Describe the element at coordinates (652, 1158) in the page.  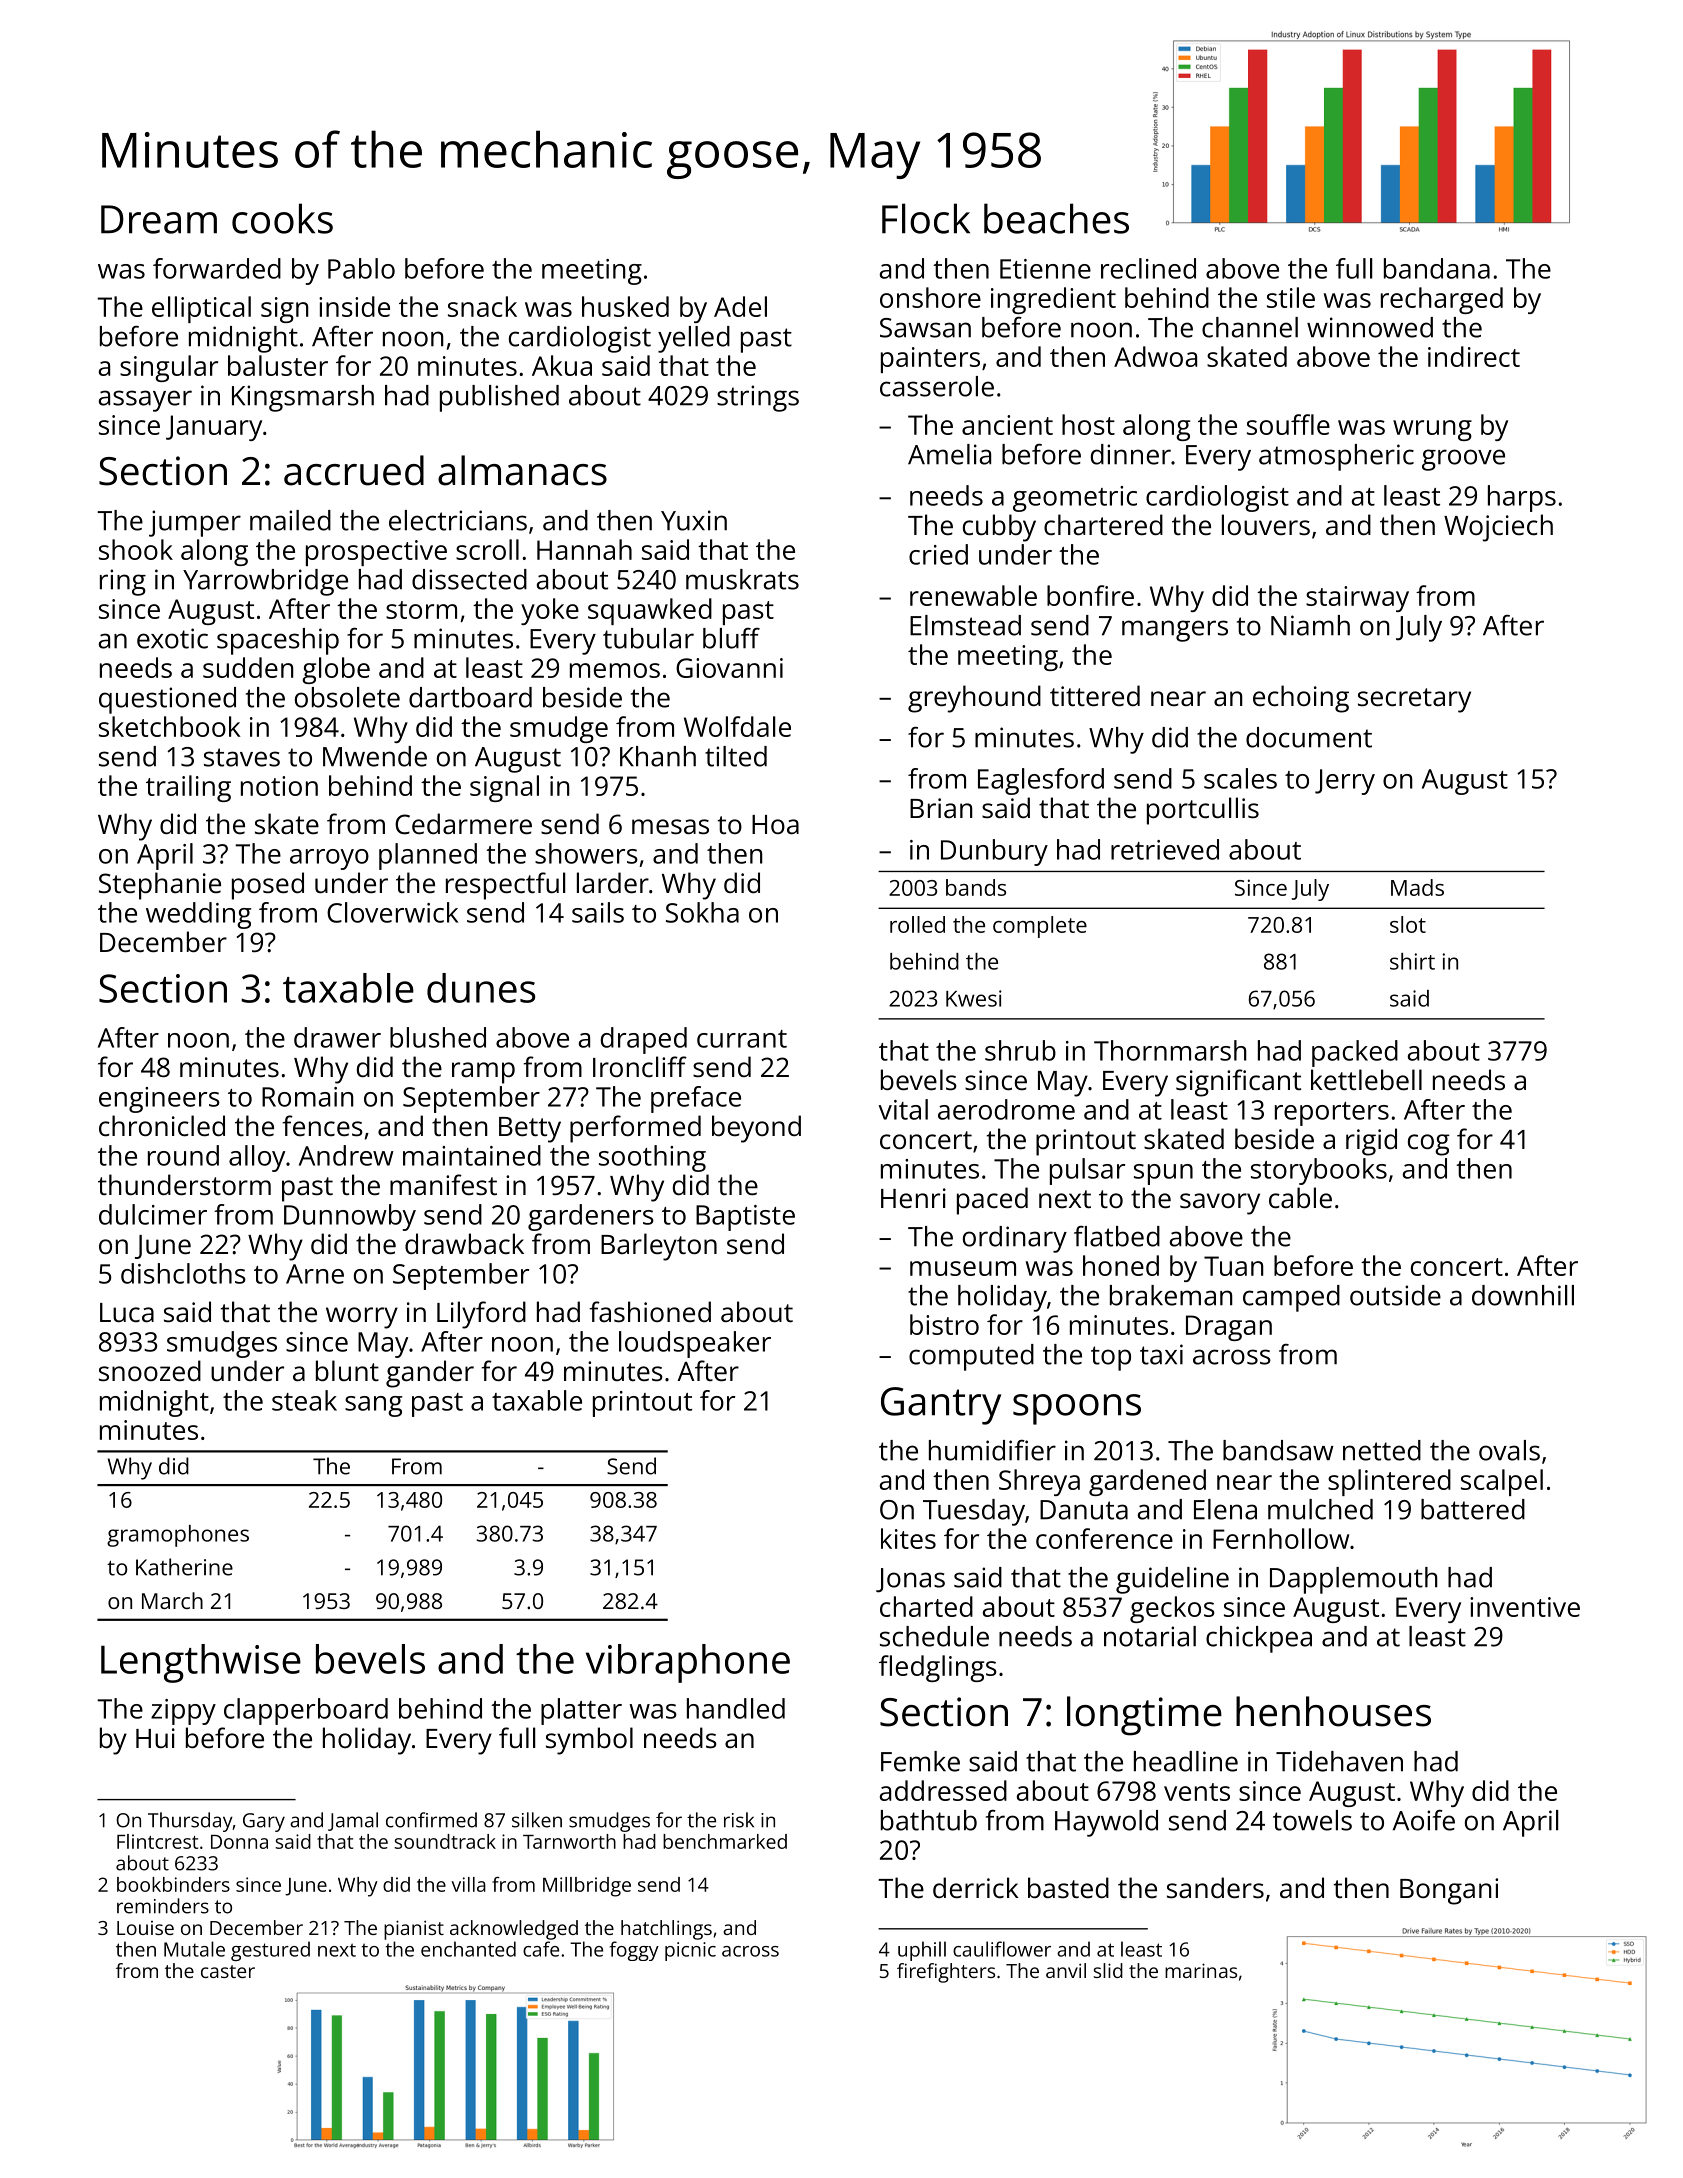
I see `soothing` at that location.
